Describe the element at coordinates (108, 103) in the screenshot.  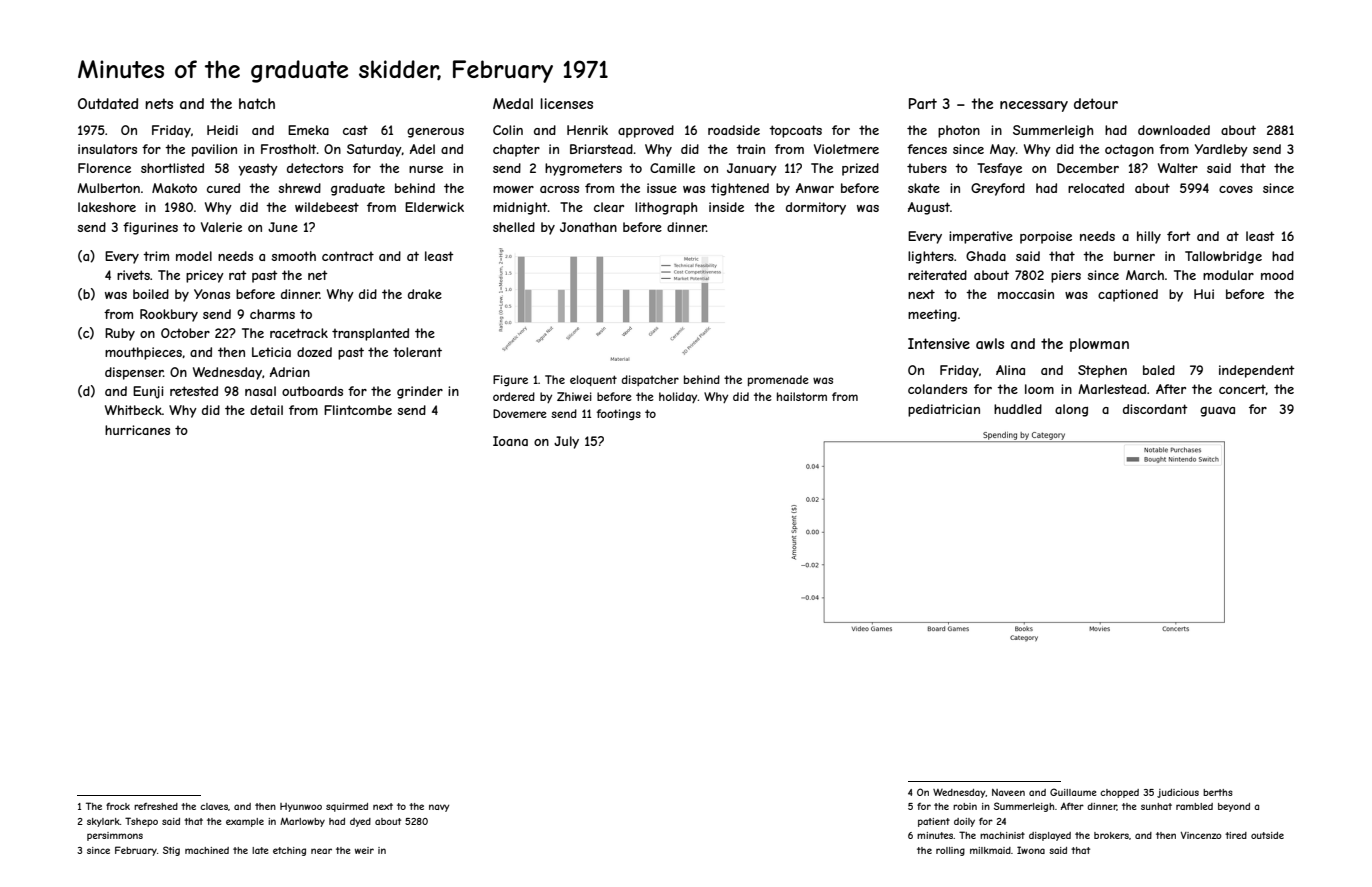
I see `Outdated` at that location.
